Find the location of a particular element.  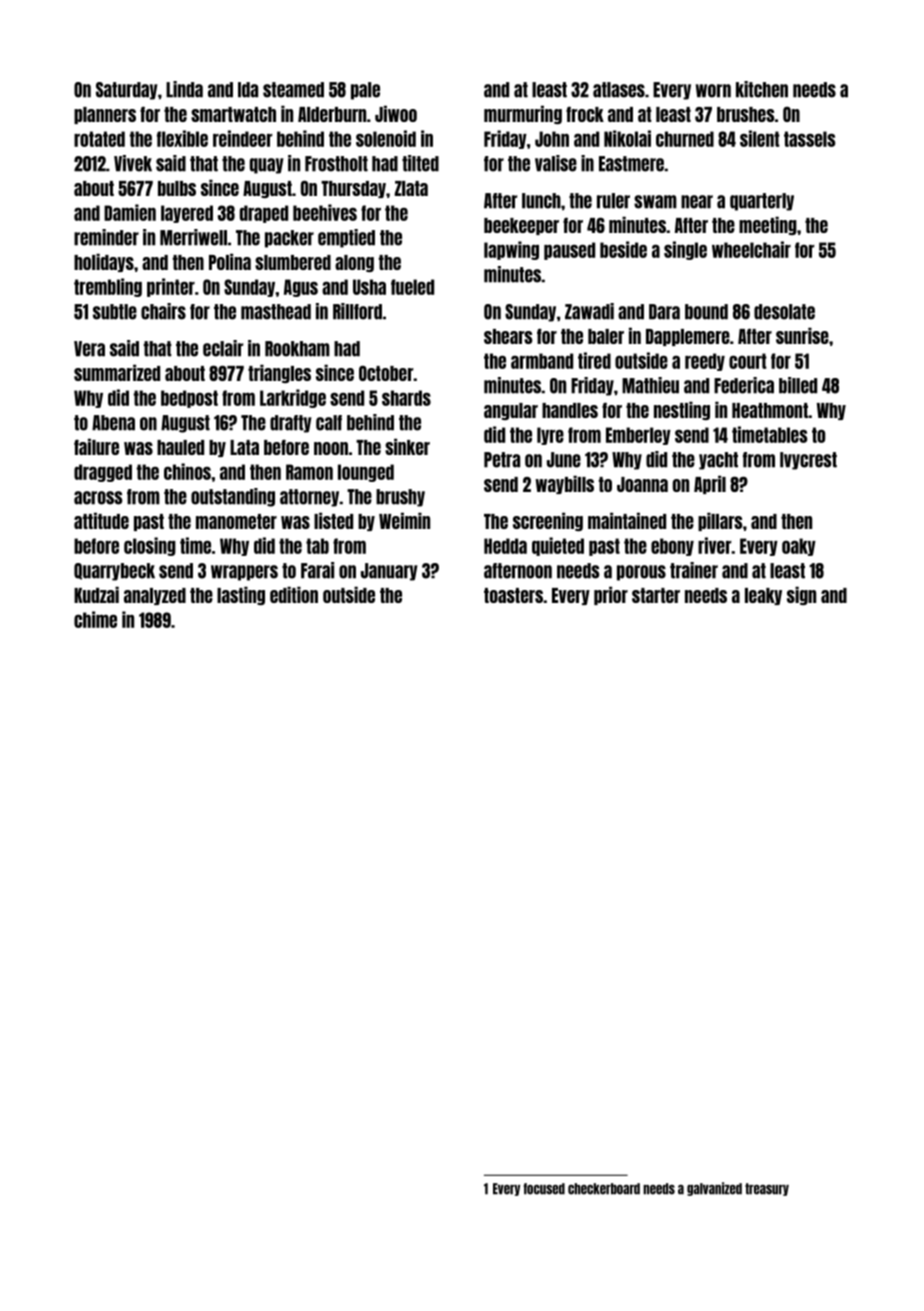

edition is located at coordinates (294, 594).
